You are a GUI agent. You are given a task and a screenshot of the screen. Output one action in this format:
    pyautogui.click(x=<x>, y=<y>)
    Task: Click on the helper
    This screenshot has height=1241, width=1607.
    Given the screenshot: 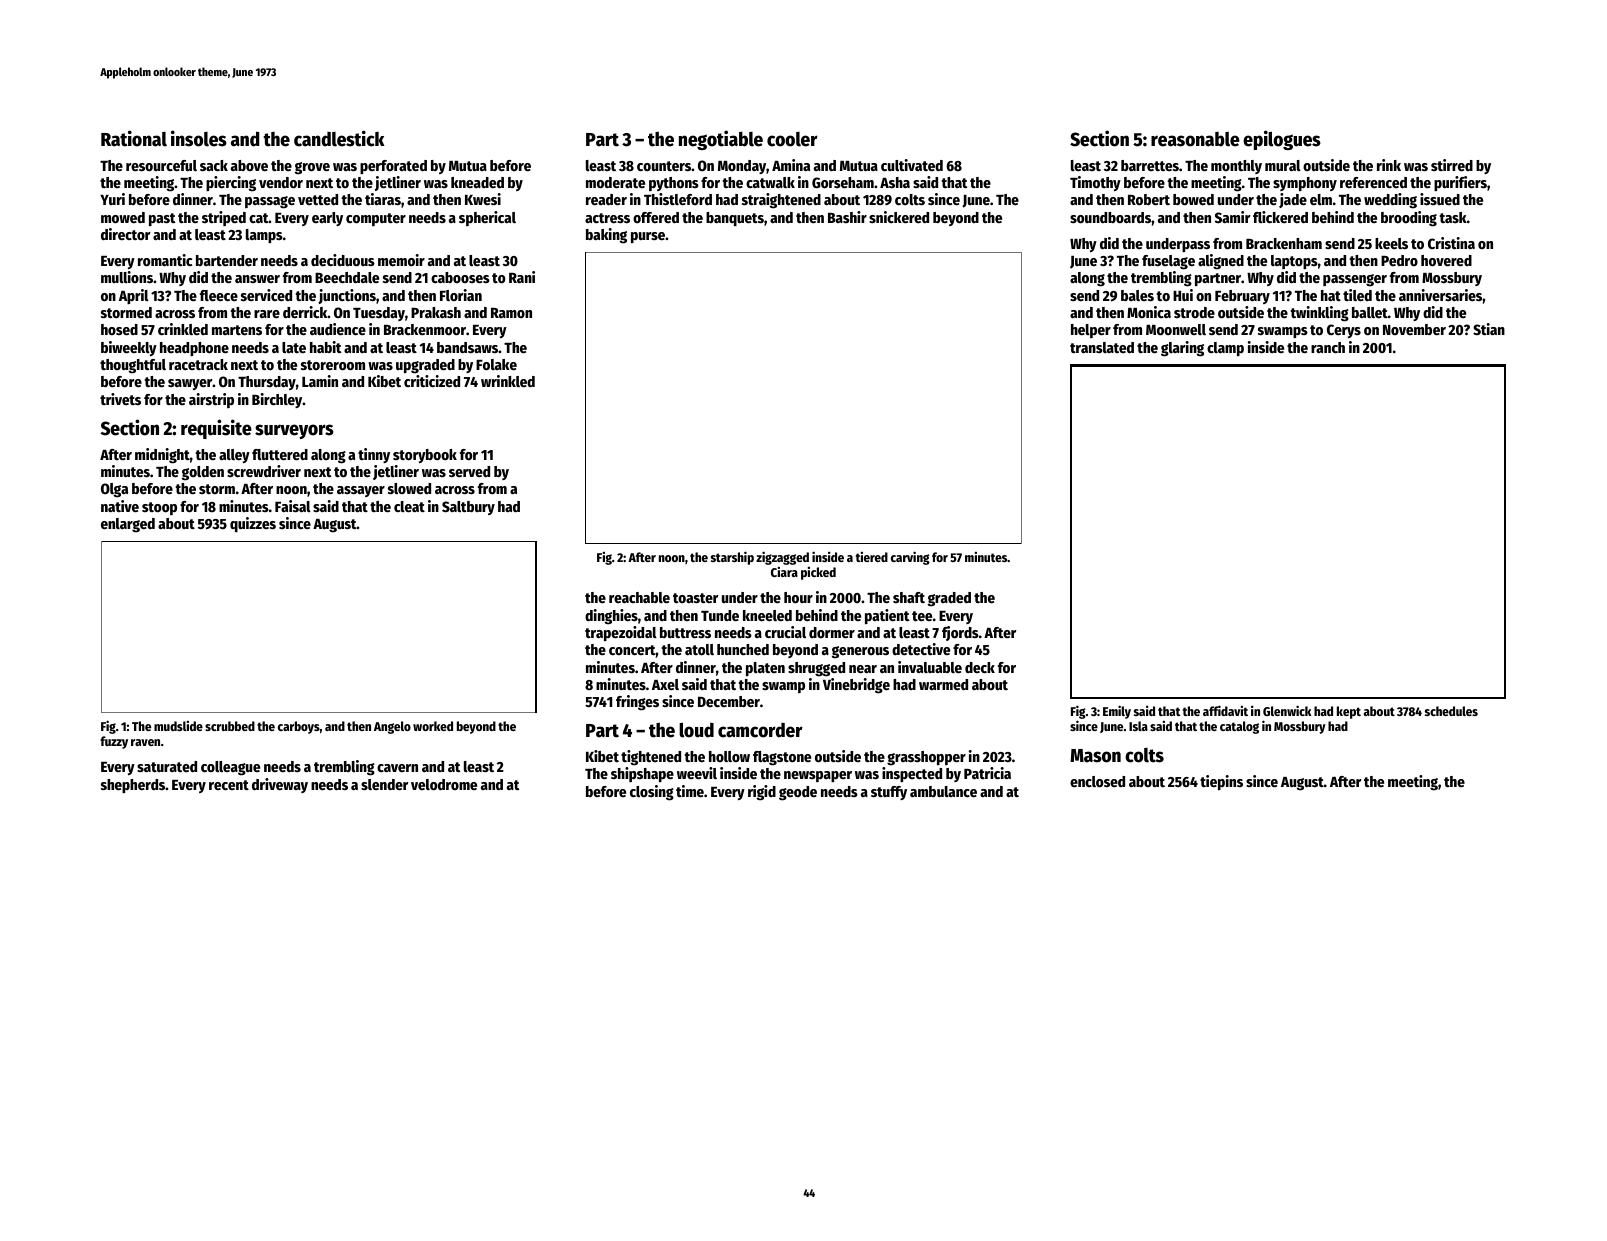 What is the action you would take?
    pyautogui.click(x=1091, y=331)
